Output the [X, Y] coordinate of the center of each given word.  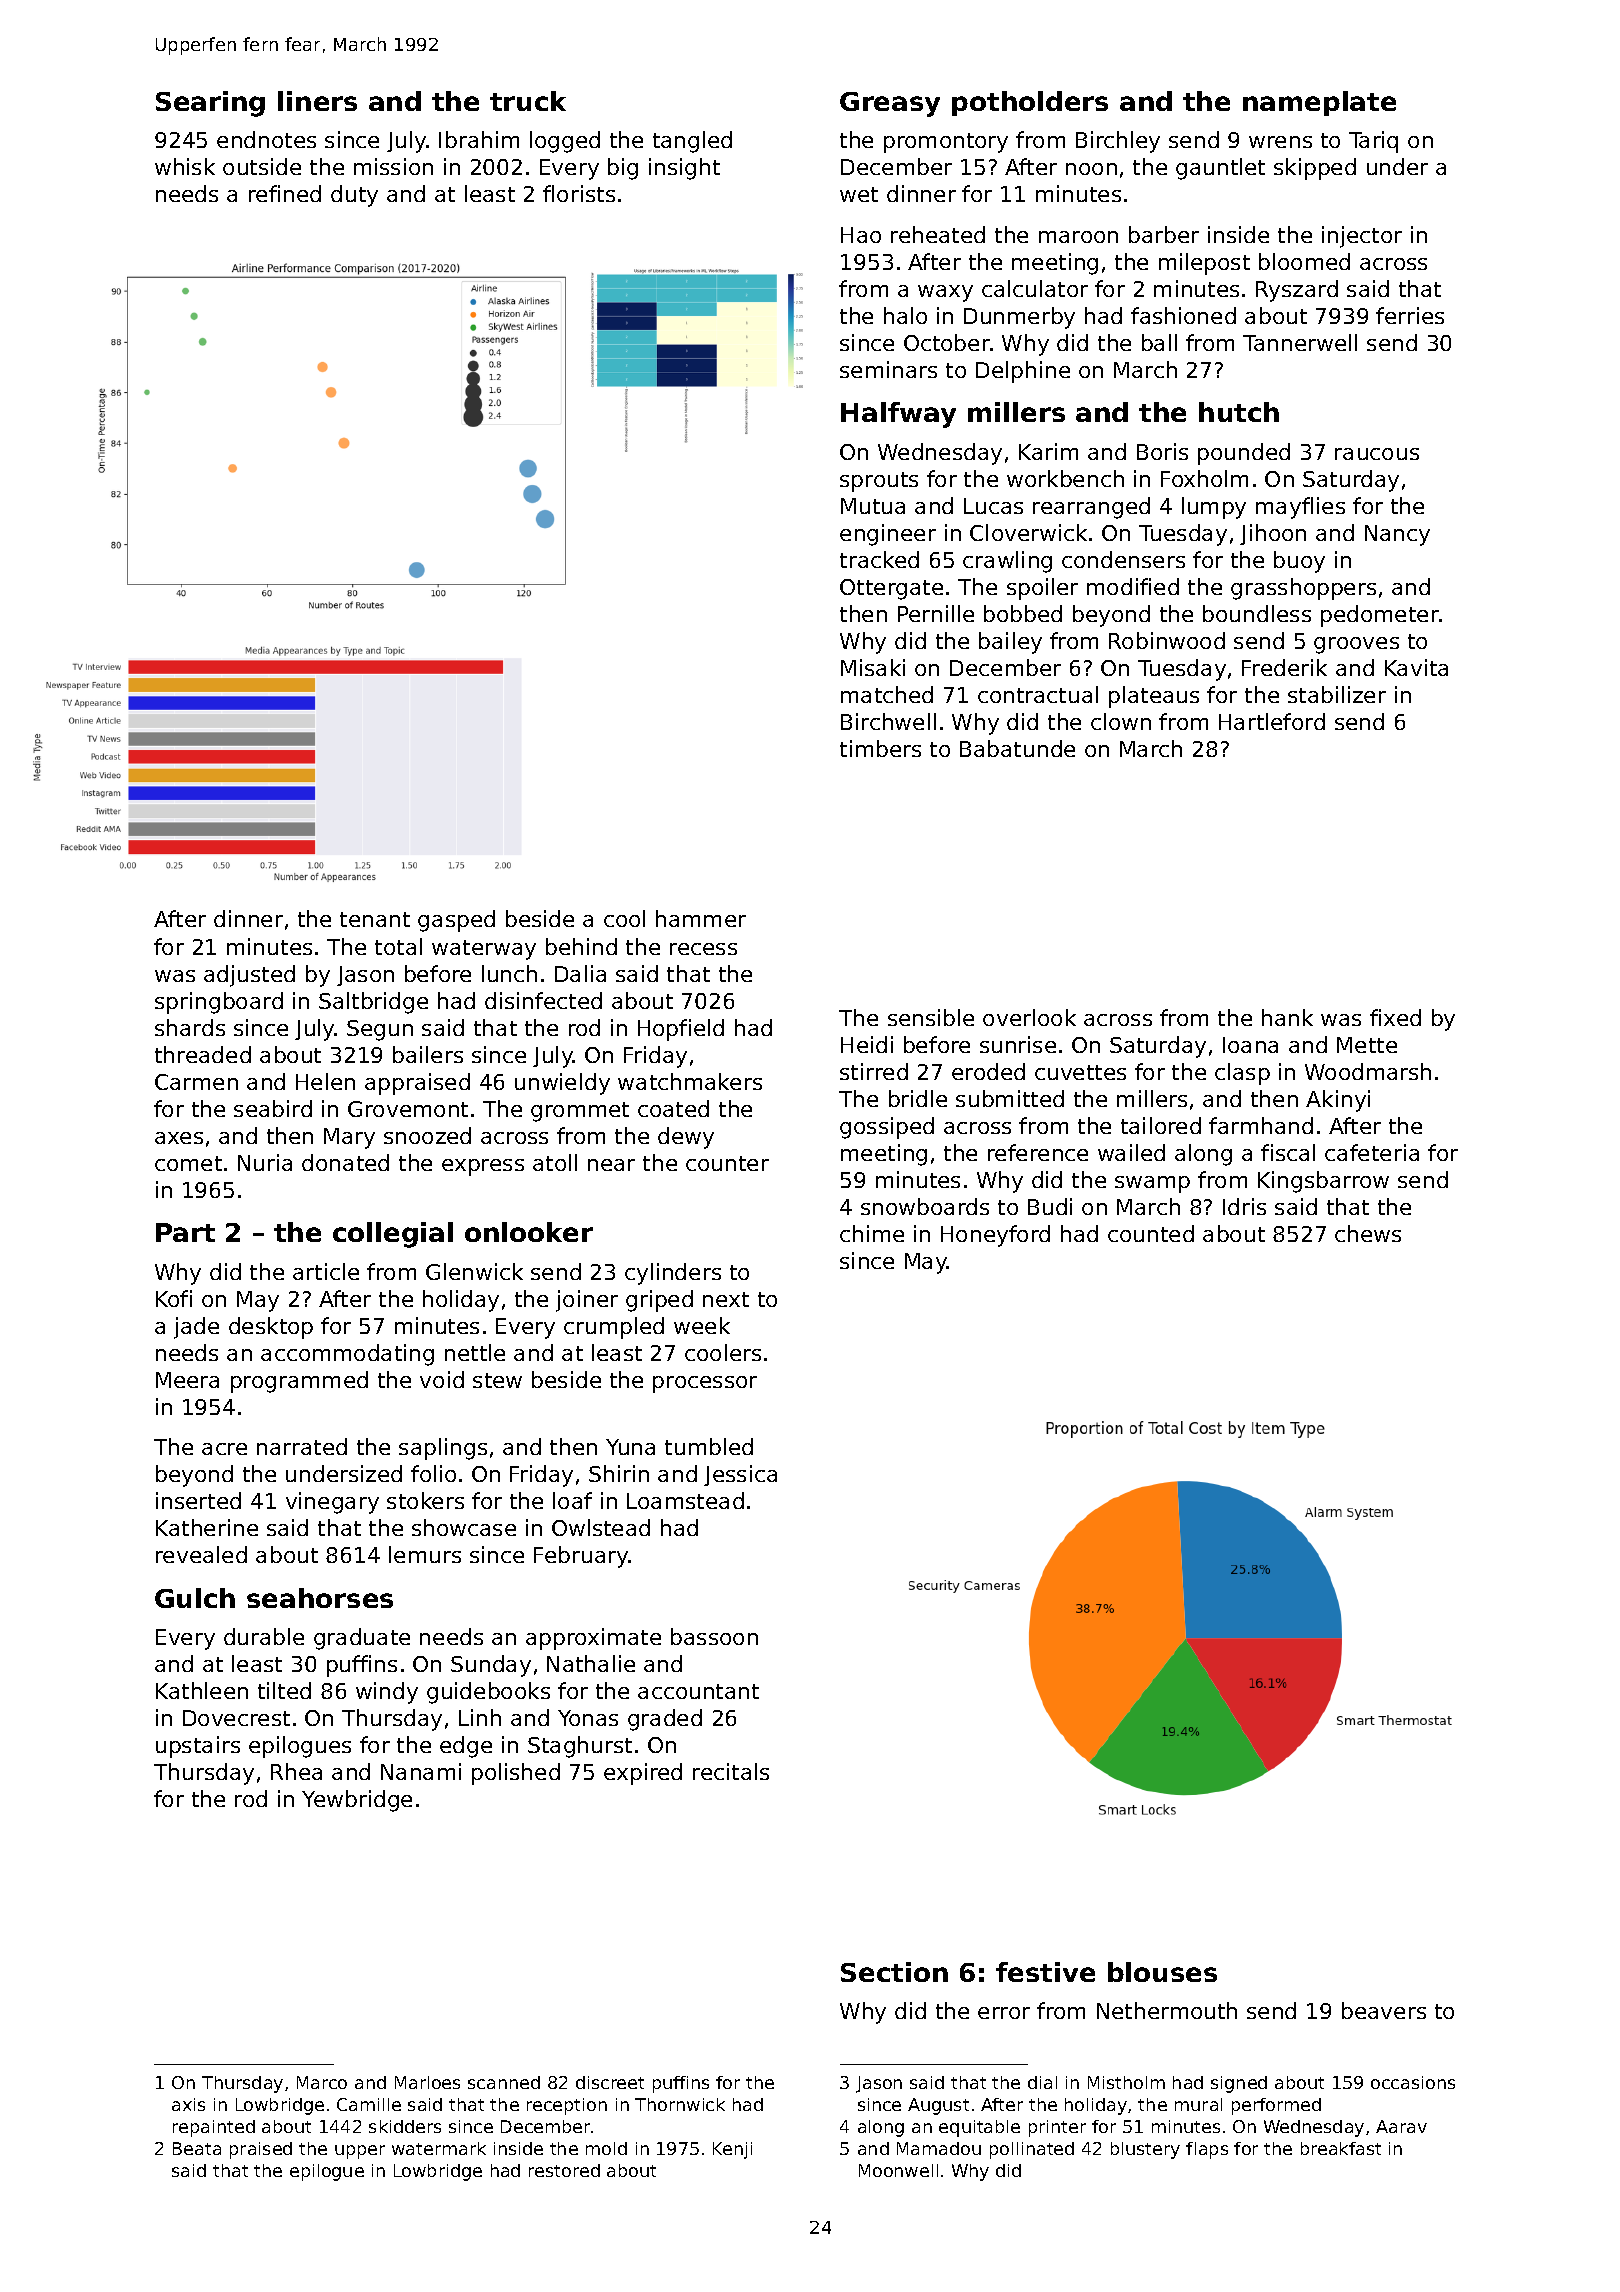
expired [643, 1774]
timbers [880, 748]
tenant [375, 919]
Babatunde [1017, 748]
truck [528, 101]
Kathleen [202, 1690]
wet [859, 194]
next [726, 1299]
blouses [1162, 1972]
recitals [731, 1771]
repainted [214, 2128]
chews [1368, 1233]
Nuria [265, 1162]
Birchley [1118, 142]
